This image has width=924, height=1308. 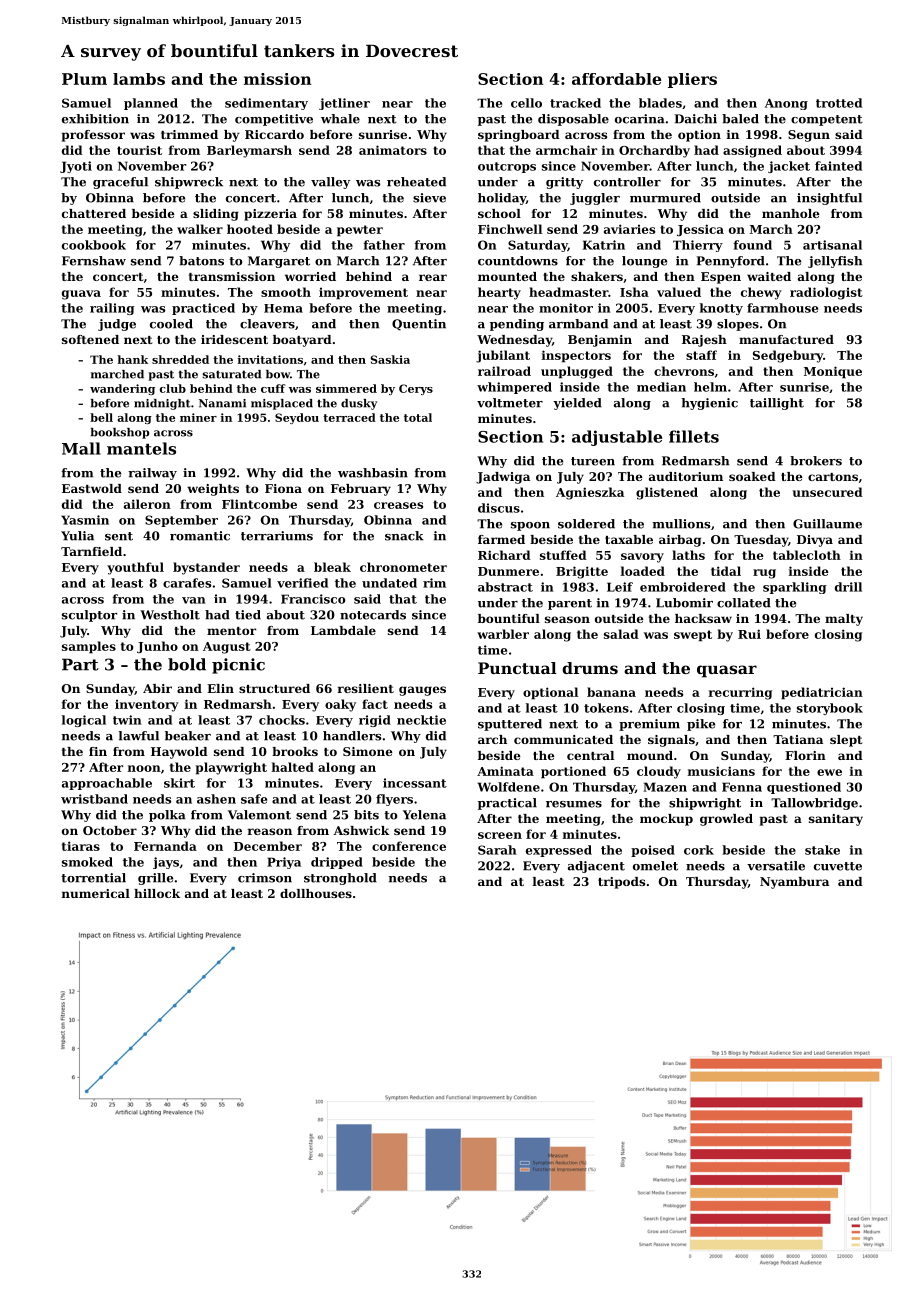 I want to click on Thierry, so click(x=698, y=246).
